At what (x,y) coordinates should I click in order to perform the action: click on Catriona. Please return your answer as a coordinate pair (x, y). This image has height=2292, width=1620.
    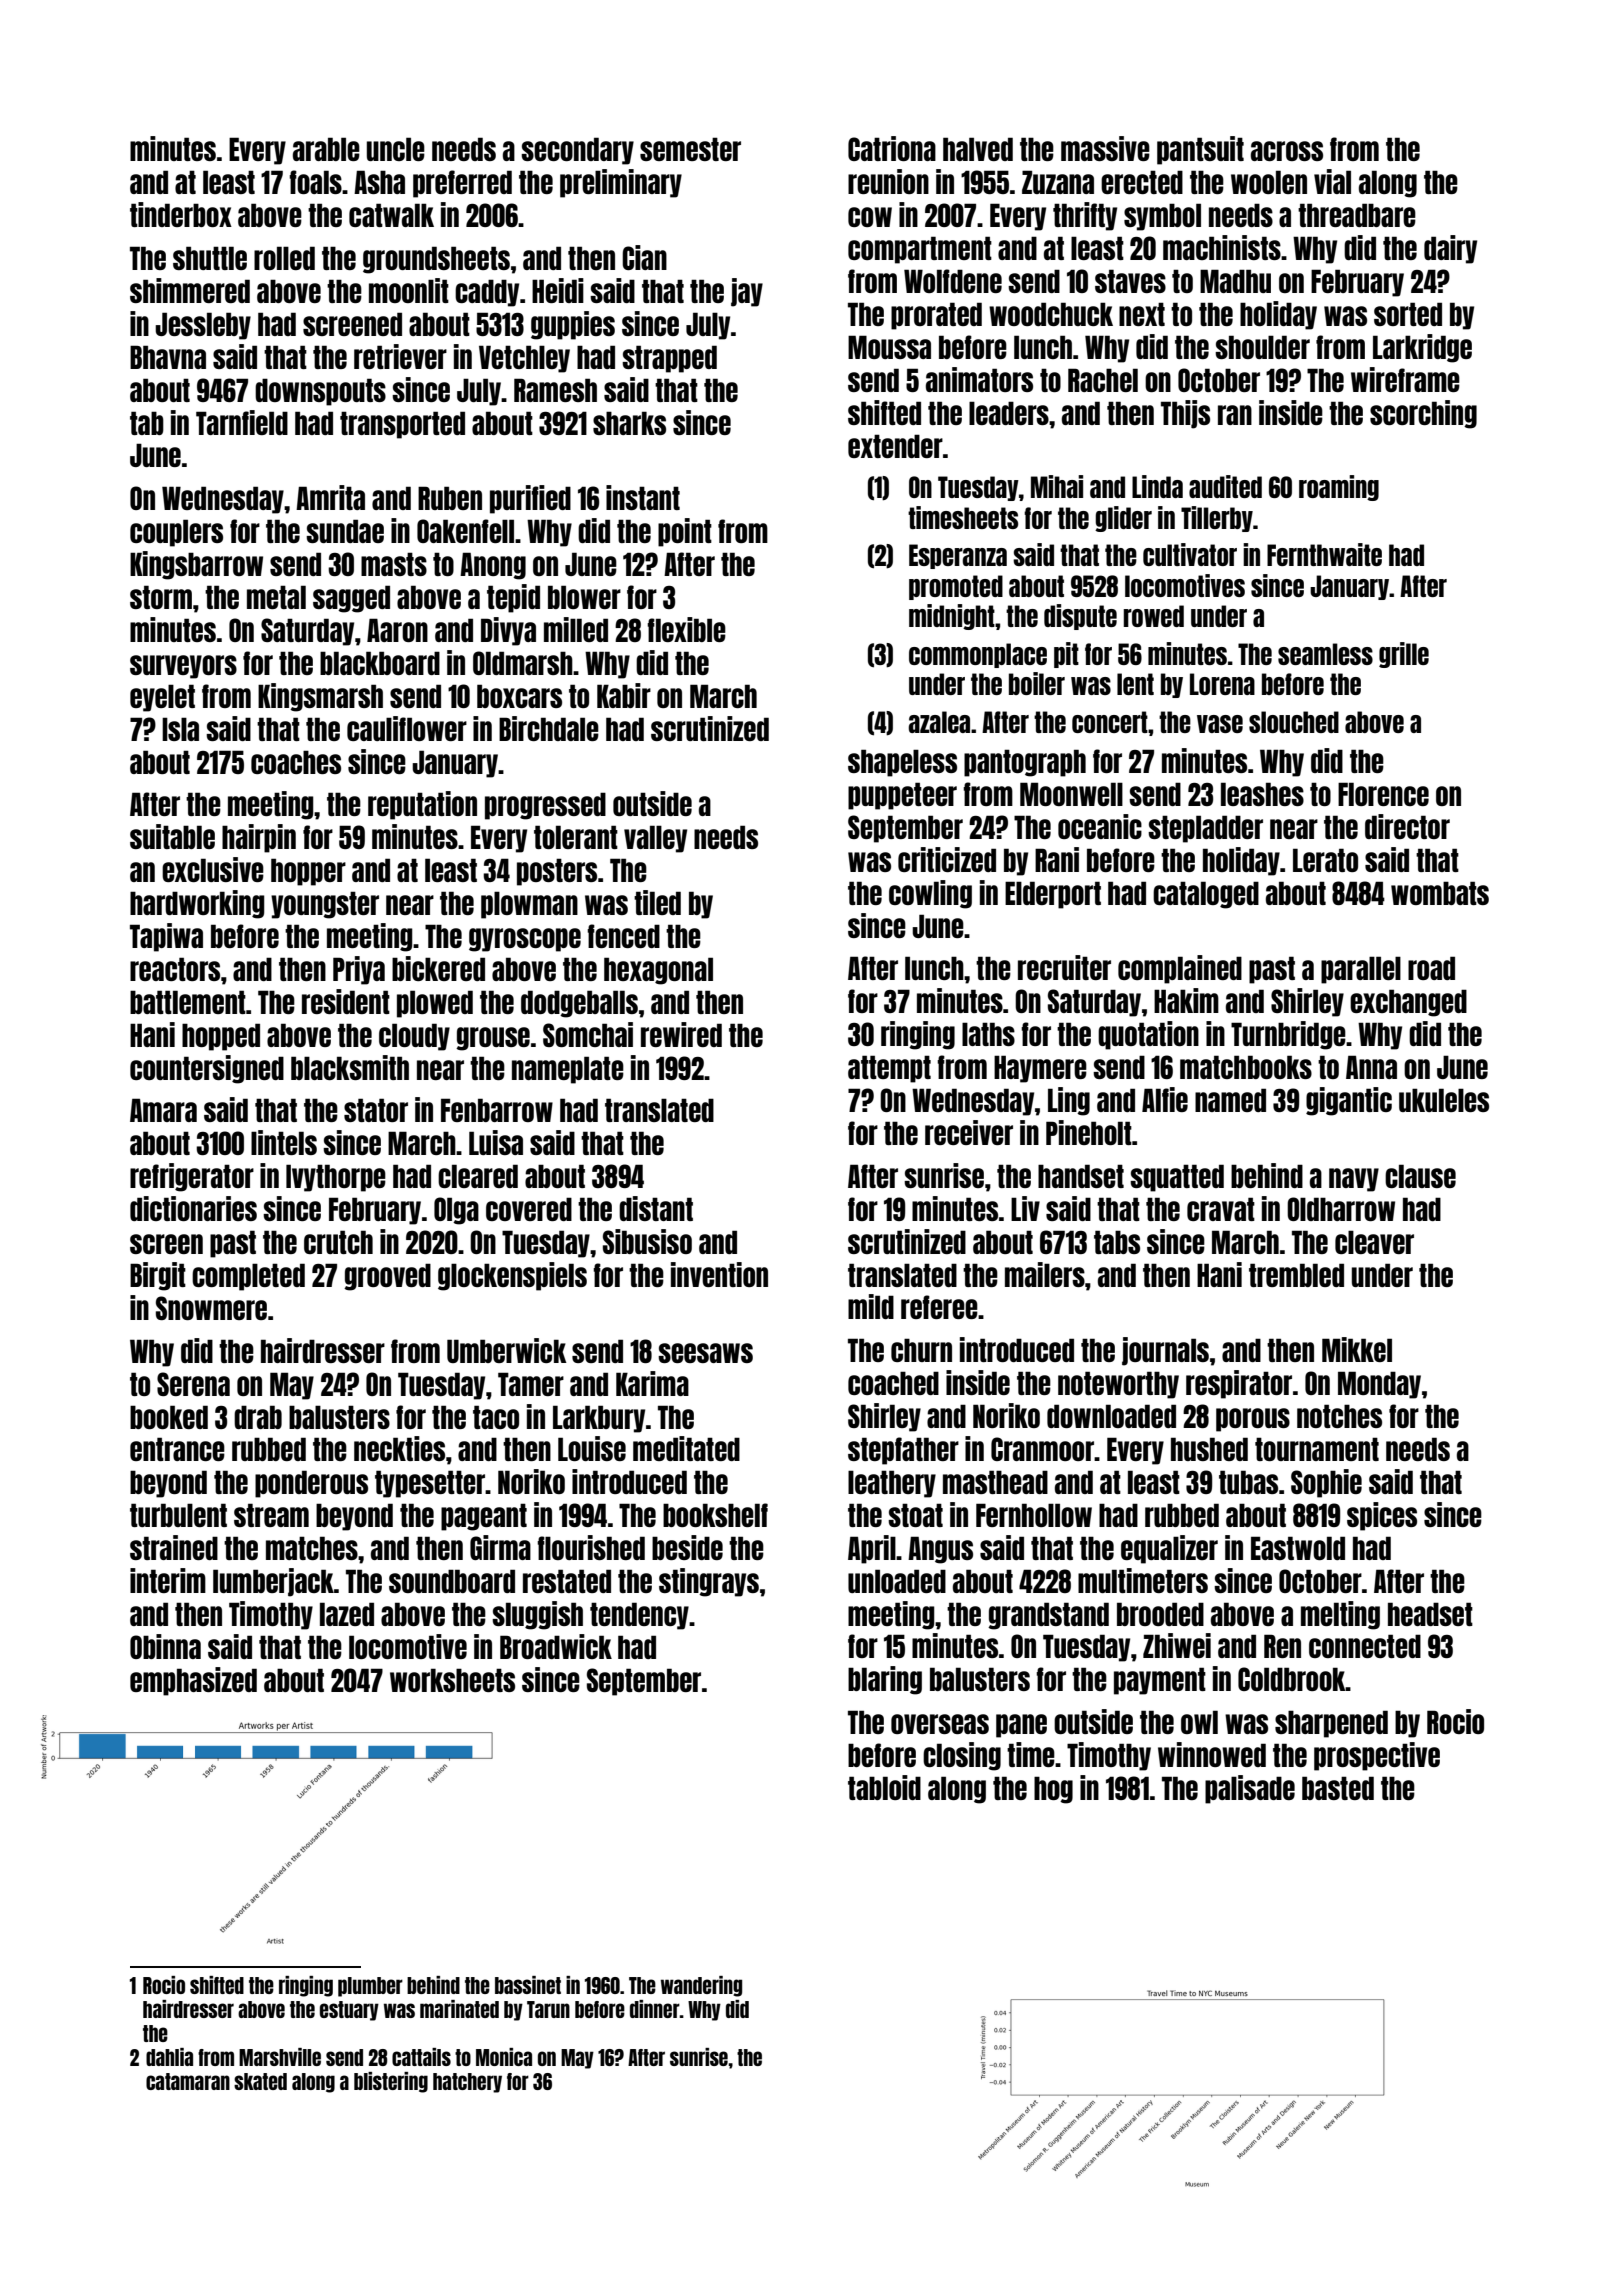
    Looking at the image, I should click on (892, 148).
